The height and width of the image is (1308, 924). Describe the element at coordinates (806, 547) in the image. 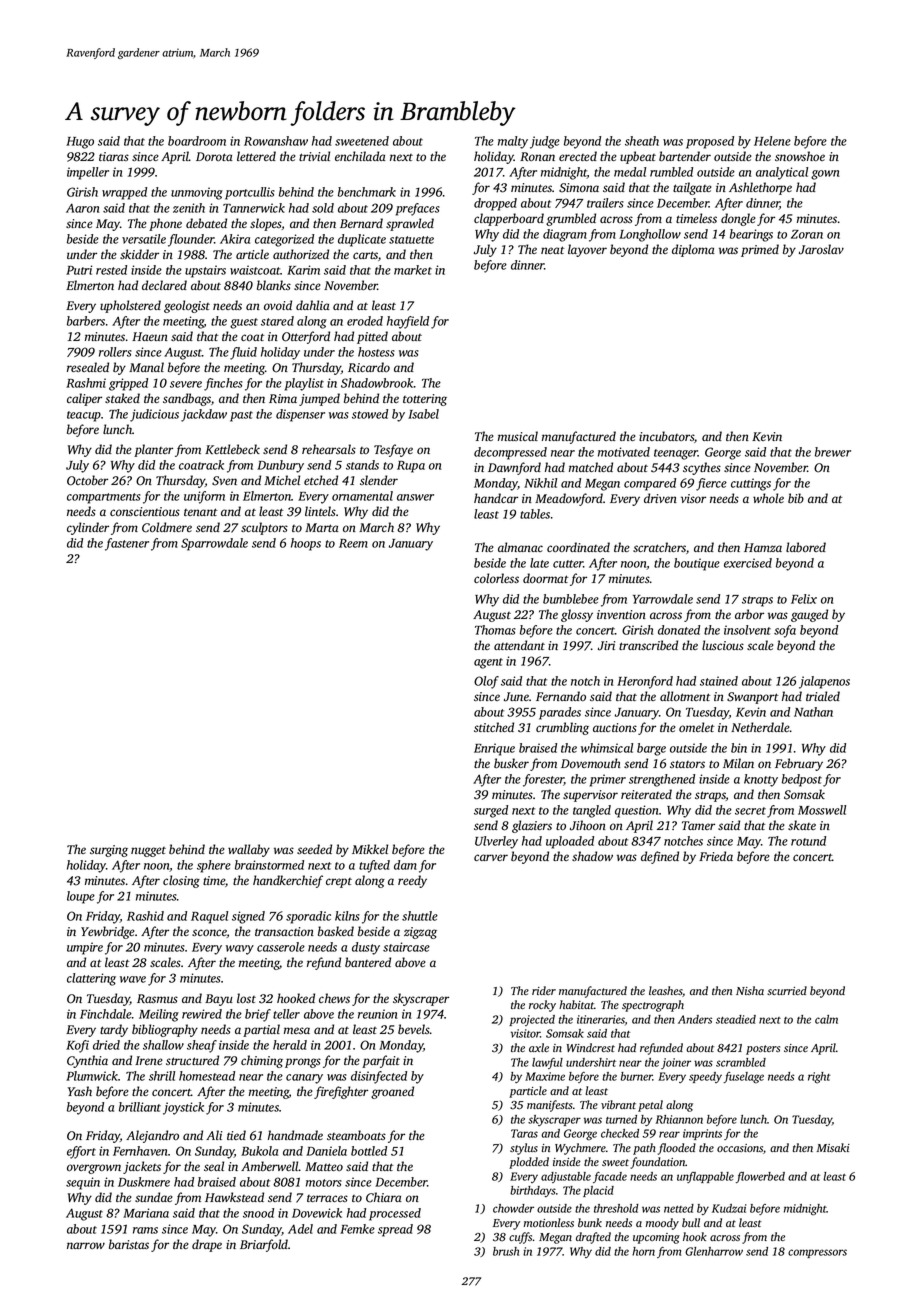

I see `labored` at that location.
